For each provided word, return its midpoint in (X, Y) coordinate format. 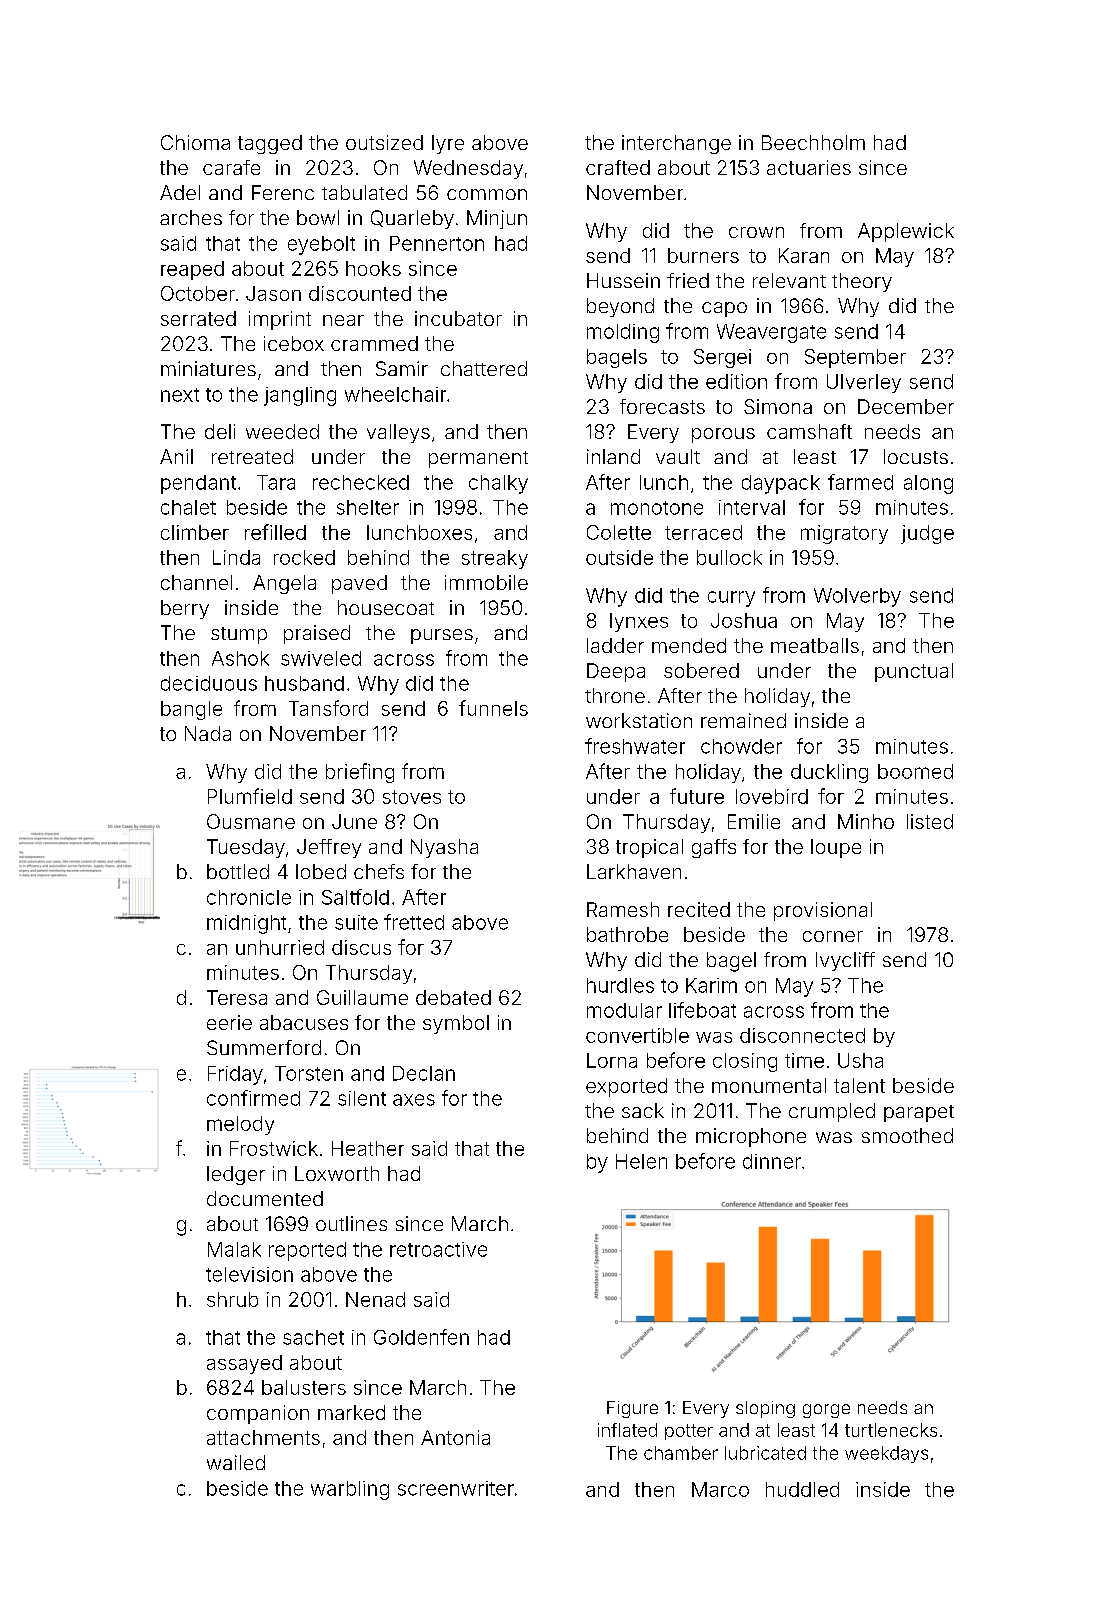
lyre (448, 144)
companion (258, 1414)
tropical (649, 848)
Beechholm (813, 142)
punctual (914, 672)
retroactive (438, 1249)
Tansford (328, 708)
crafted (618, 167)
